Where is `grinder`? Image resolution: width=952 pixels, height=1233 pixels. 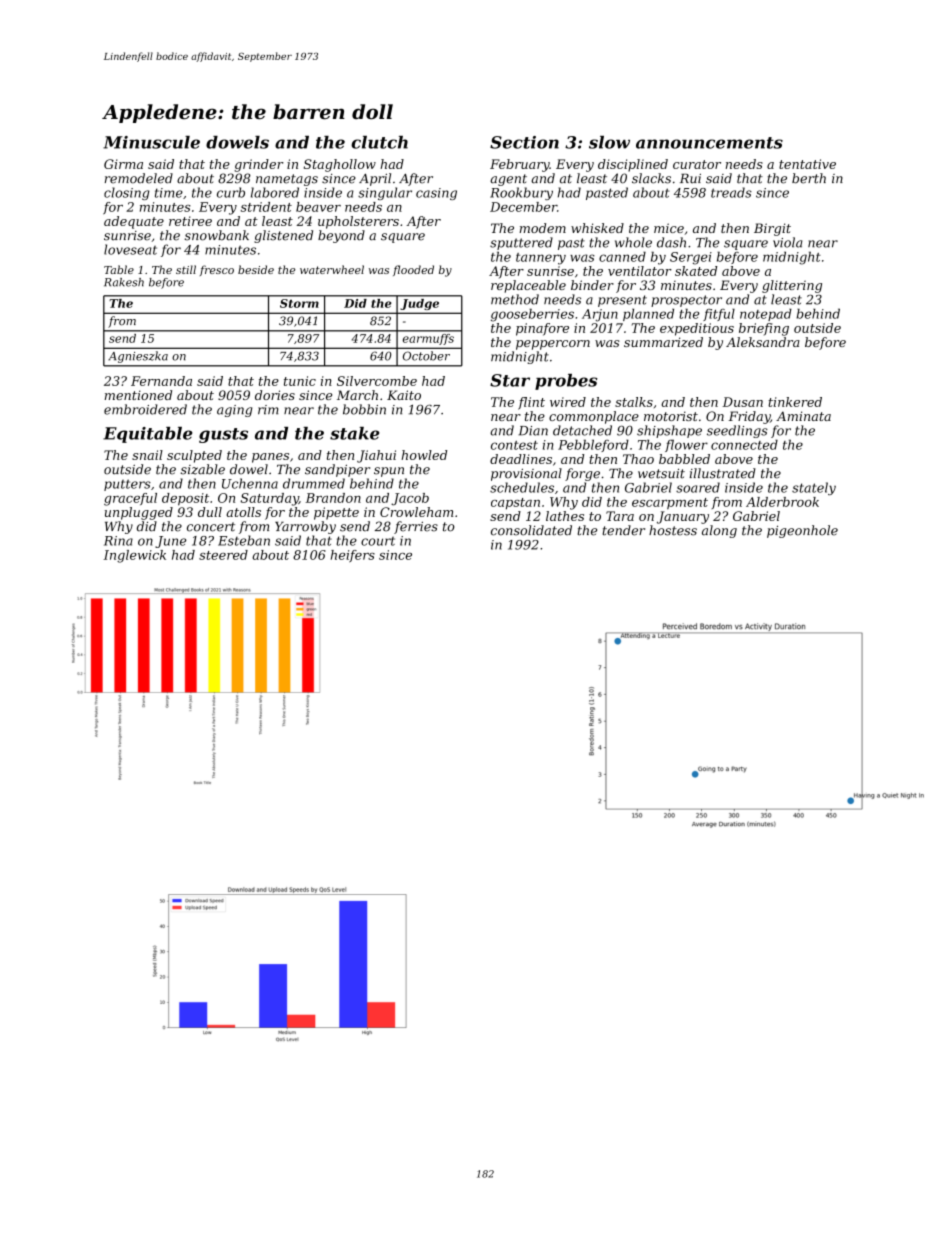 grinder is located at coordinates (259, 165).
